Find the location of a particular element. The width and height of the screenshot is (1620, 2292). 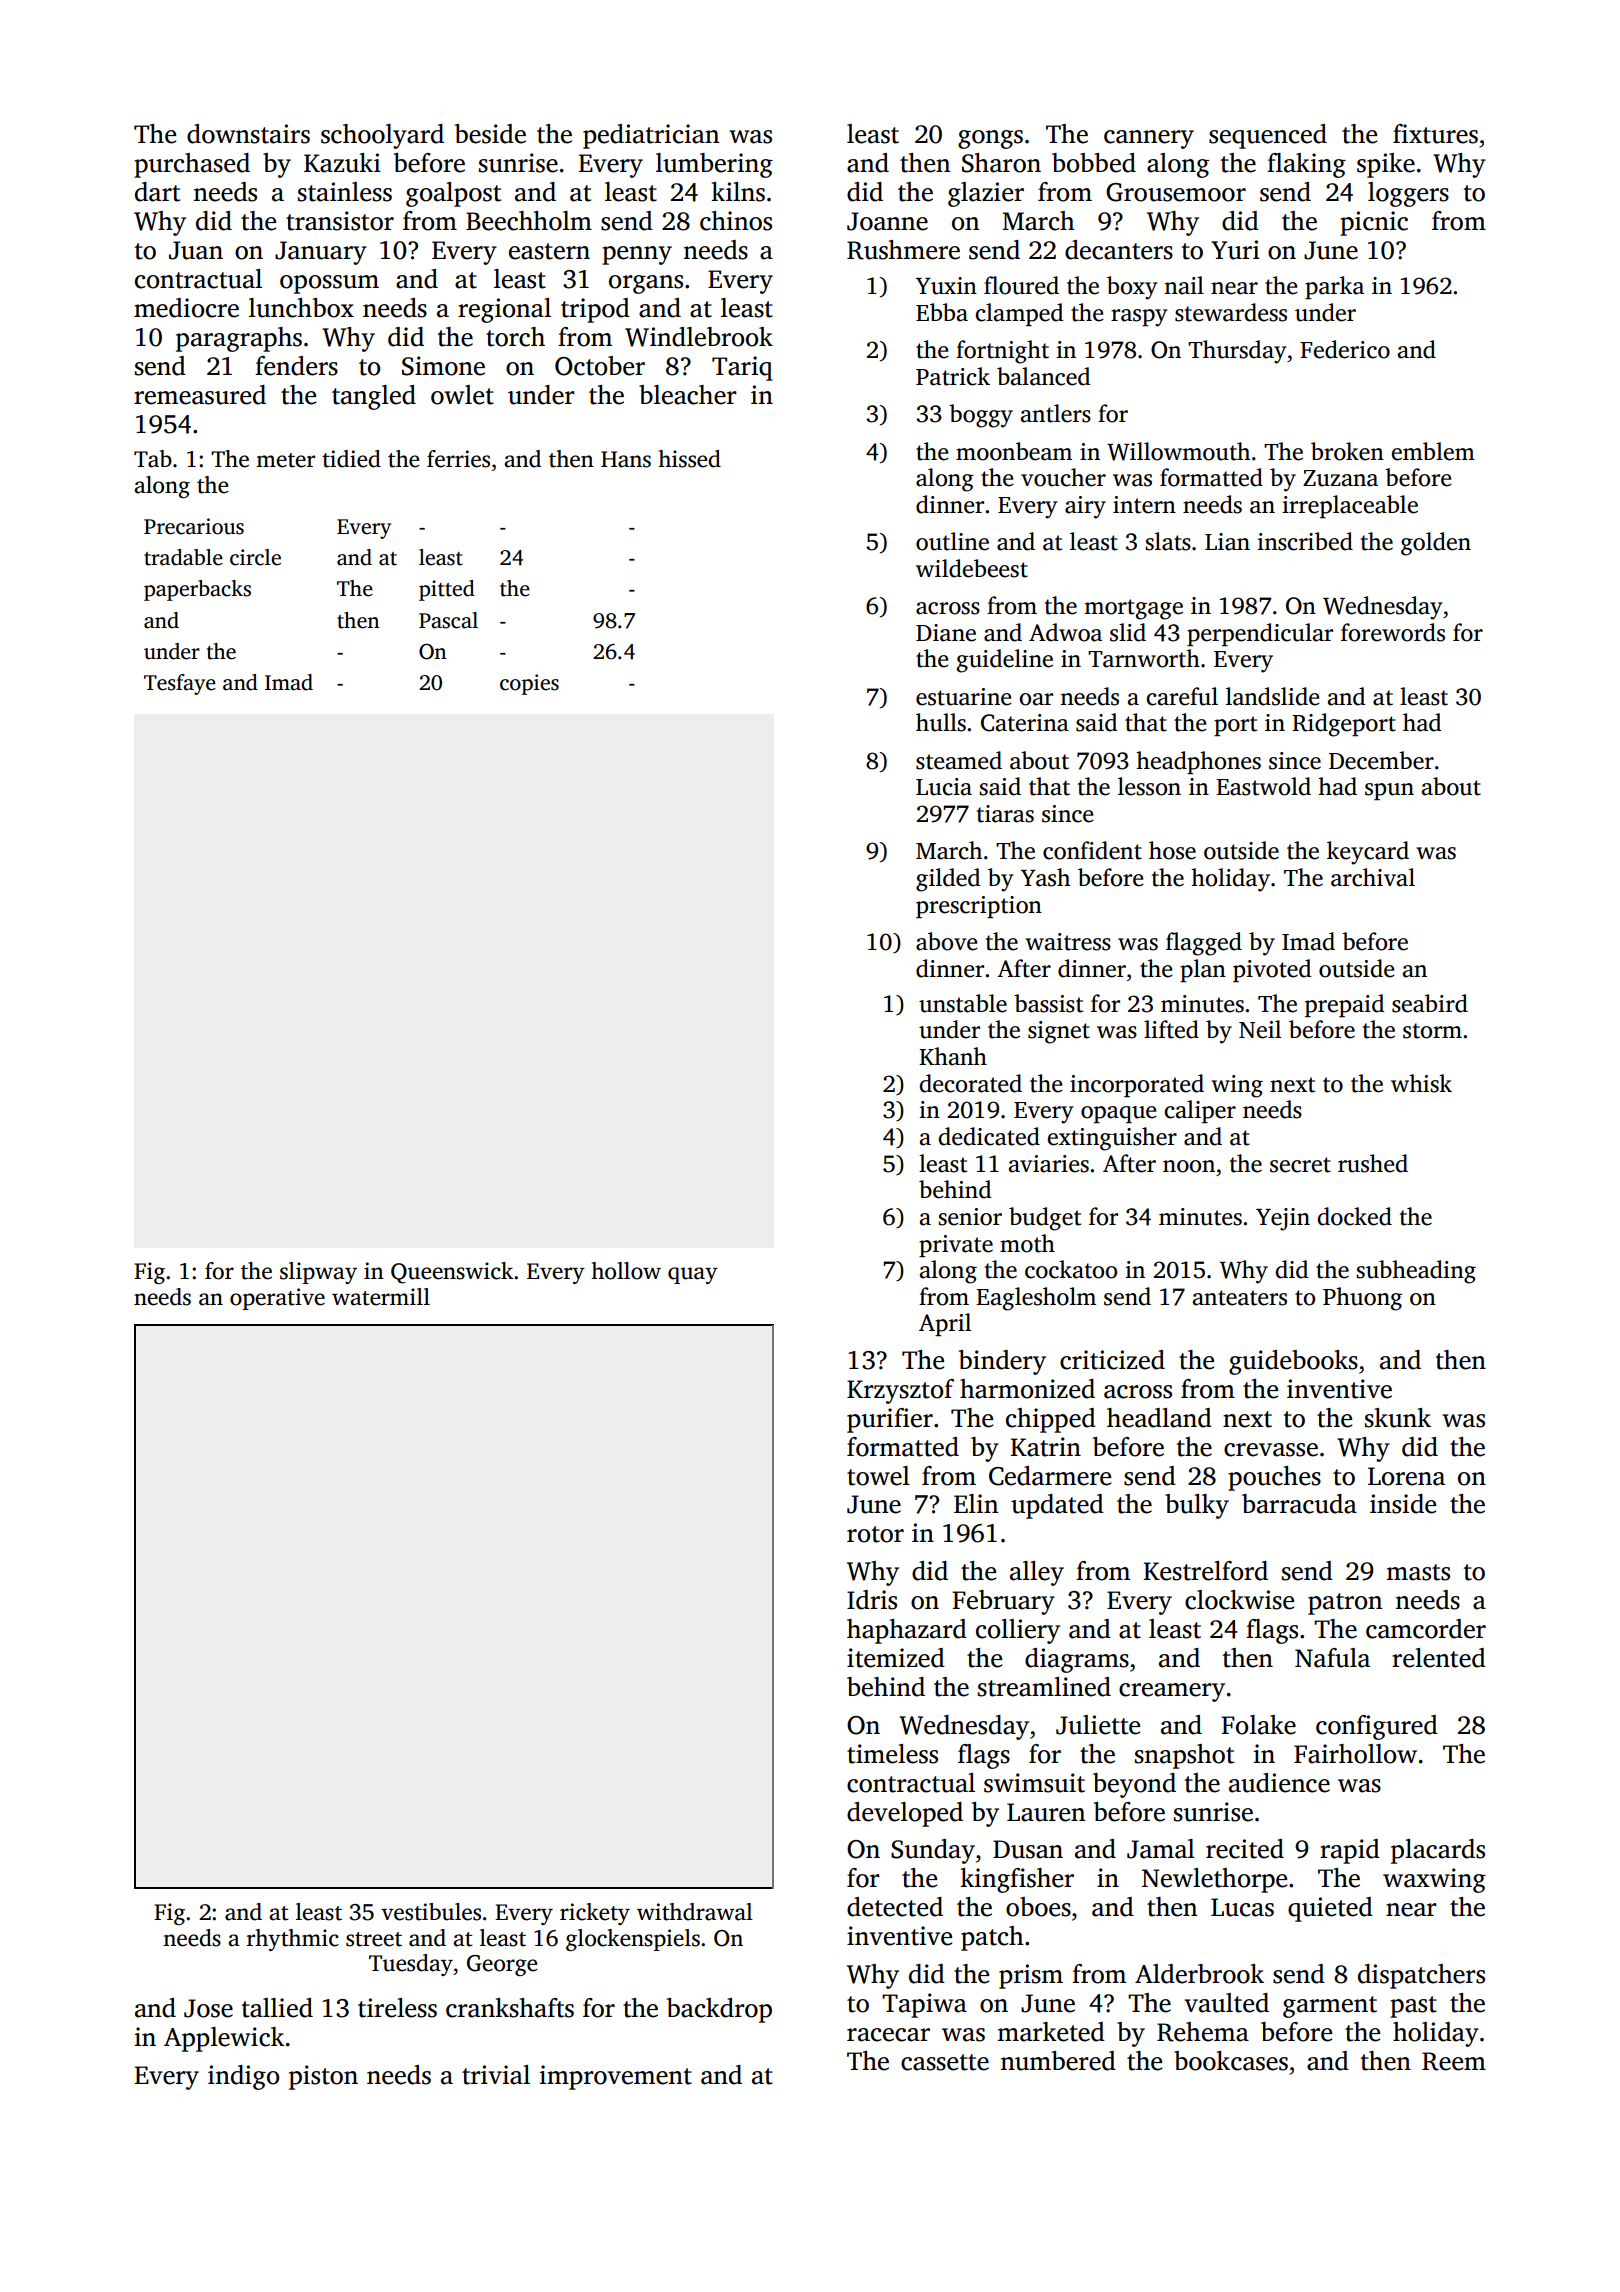

quay is located at coordinates (693, 1275).
